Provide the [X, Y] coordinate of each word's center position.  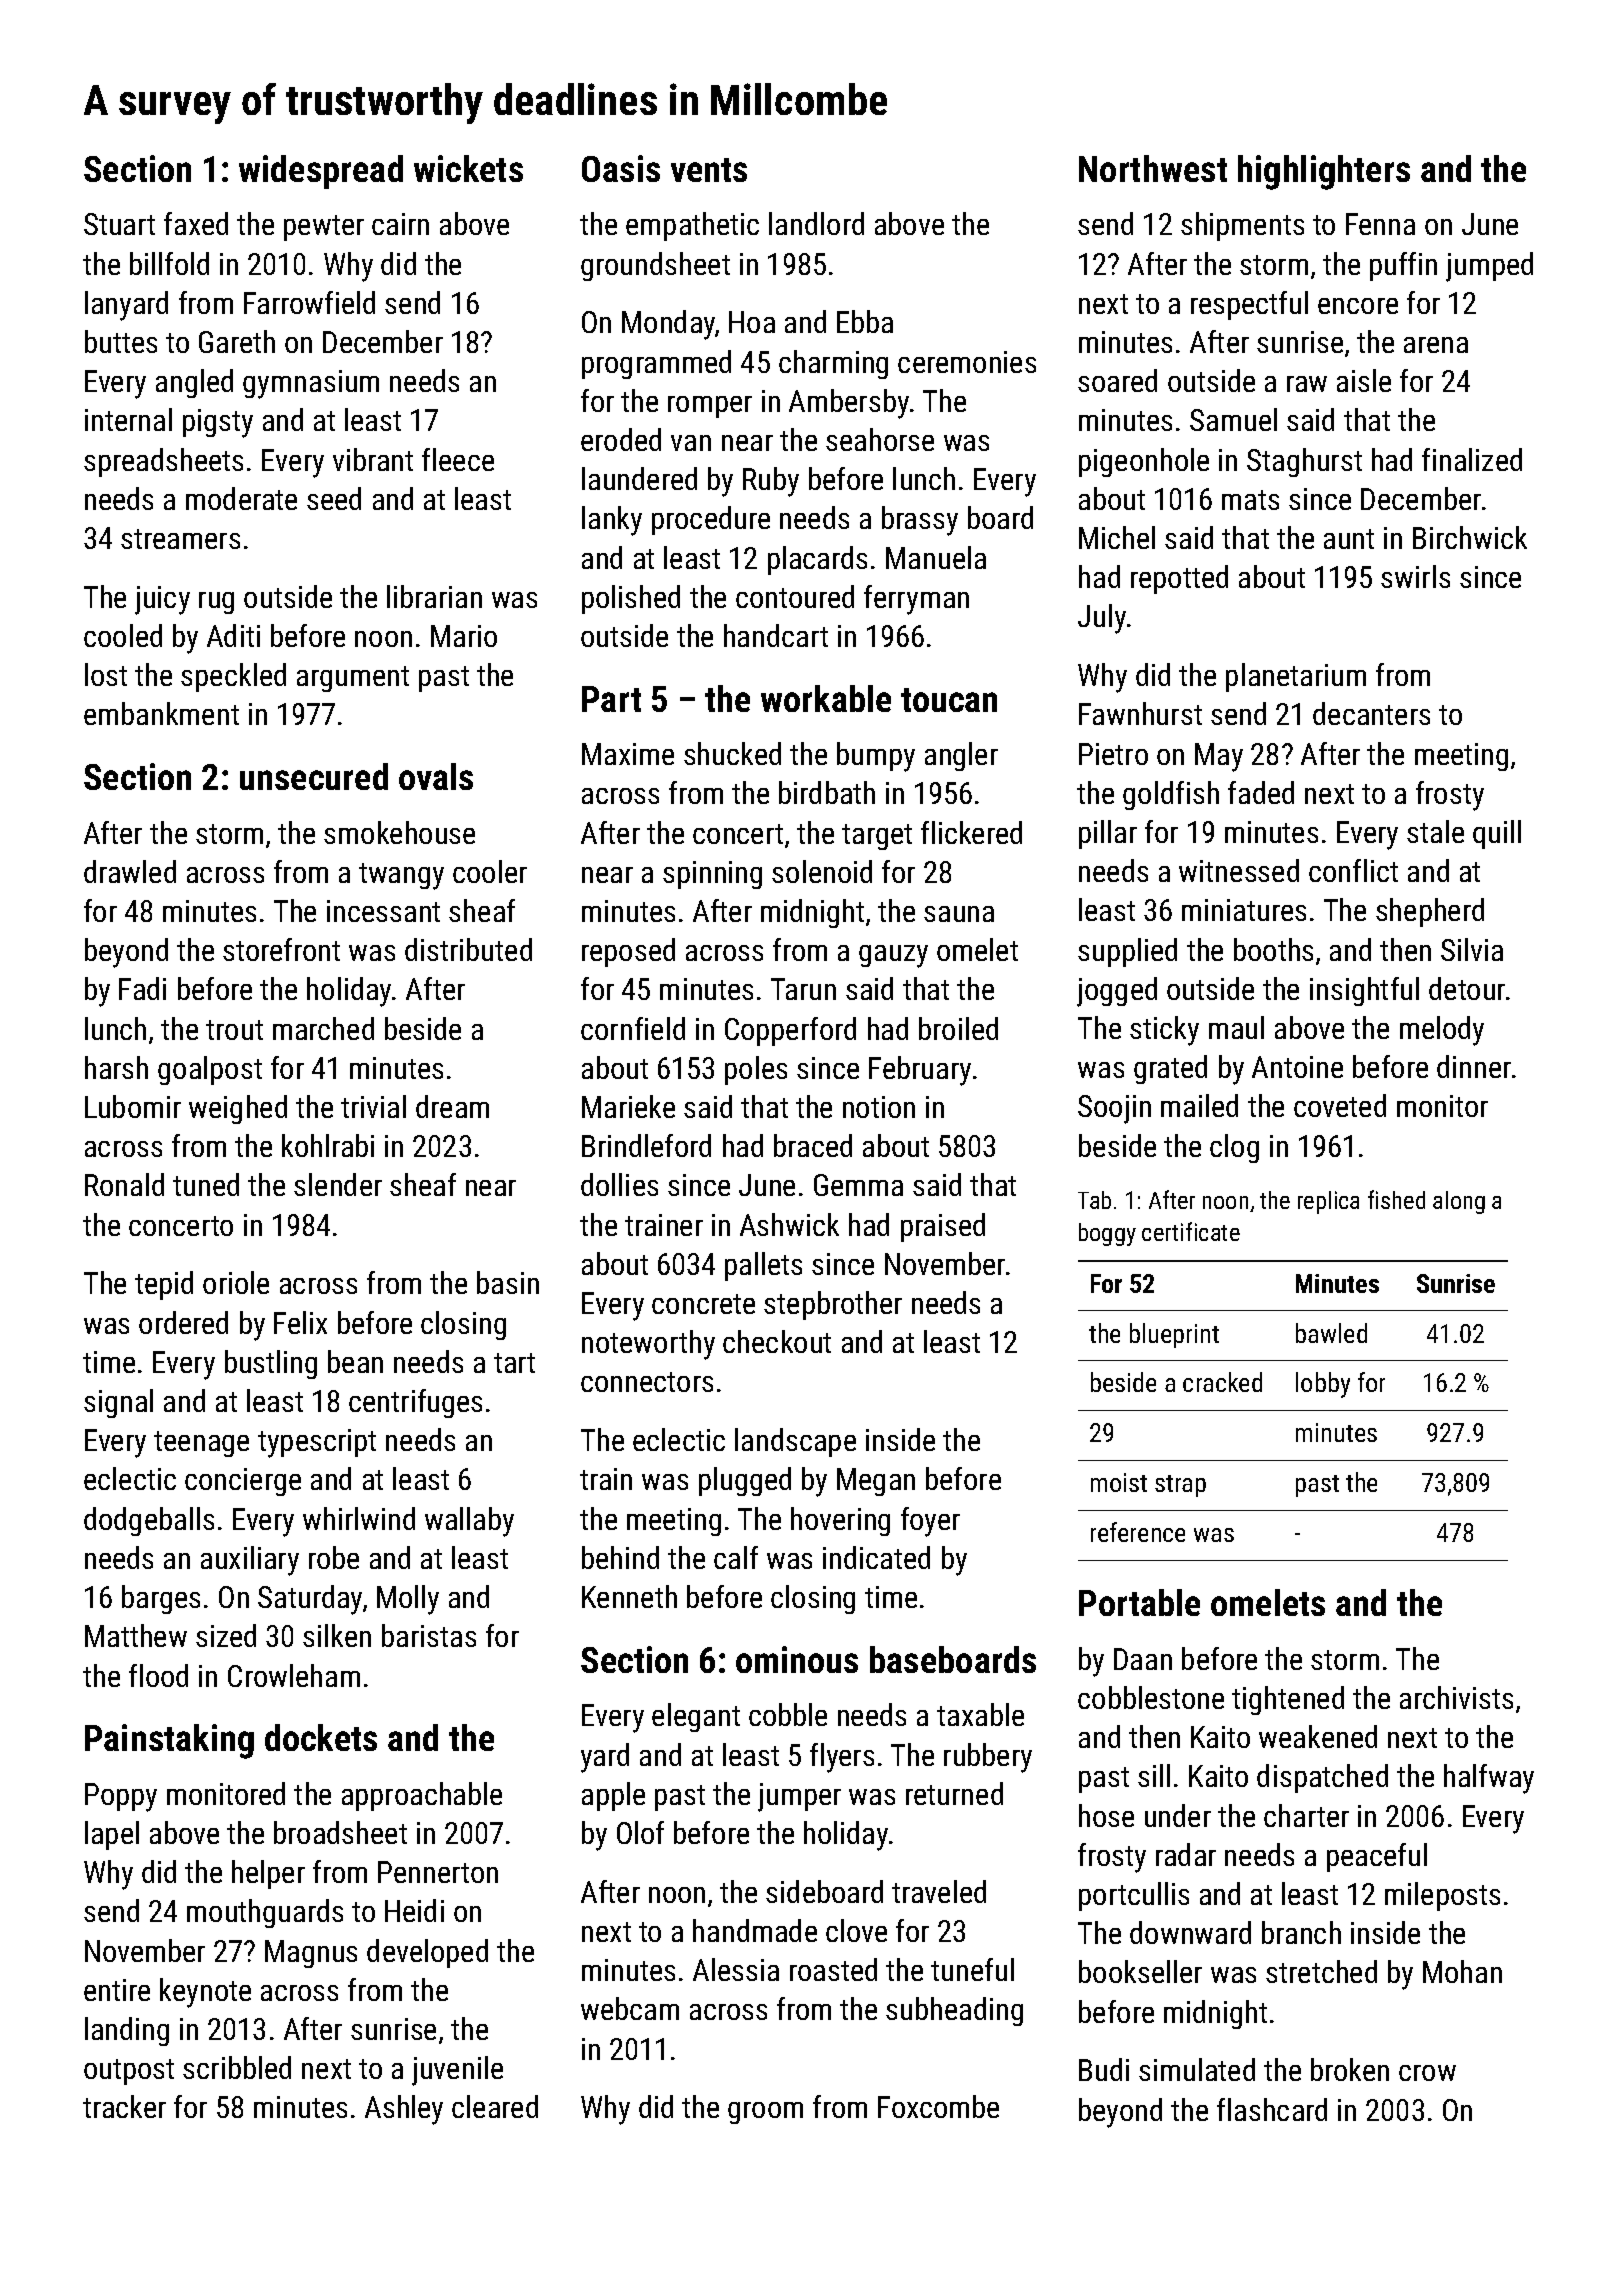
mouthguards [265, 1913]
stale [1435, 831]
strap [1180, 1486]
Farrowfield [309, 302]
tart [514, 1363]
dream [452, 1106]
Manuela [936, 557]
